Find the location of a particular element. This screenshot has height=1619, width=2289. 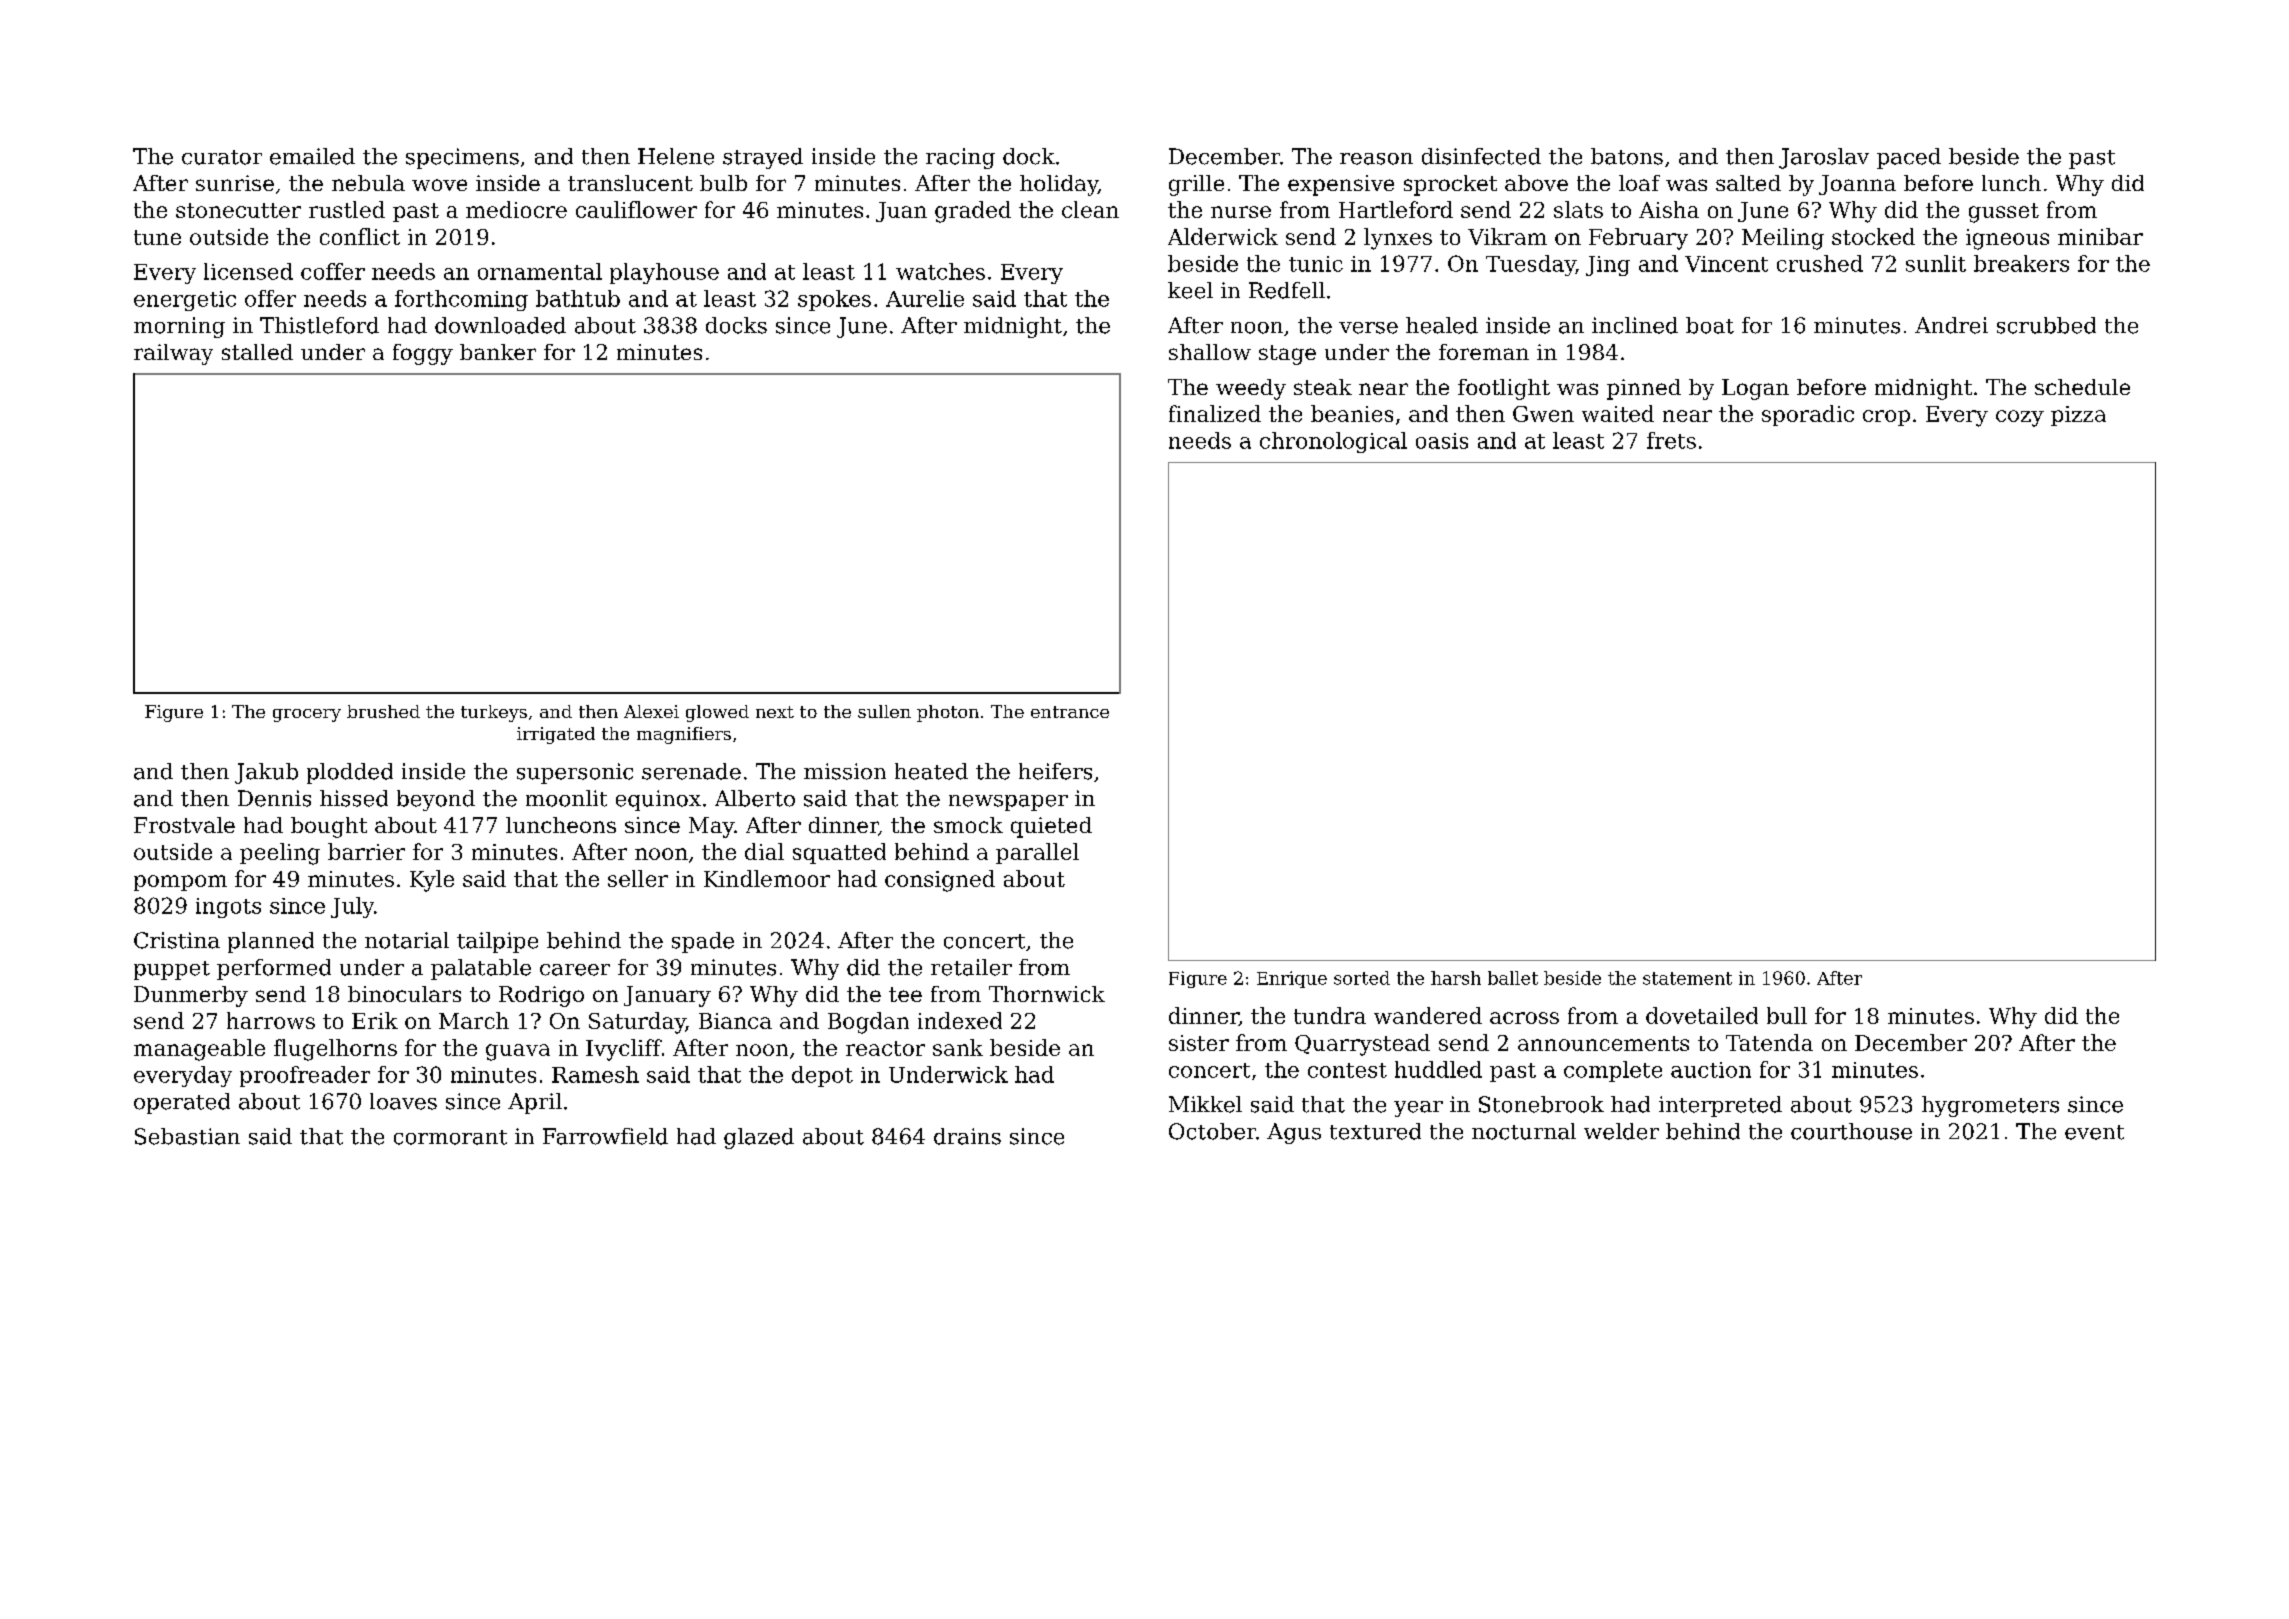

heifers is located at coordinates (1055, 771).
